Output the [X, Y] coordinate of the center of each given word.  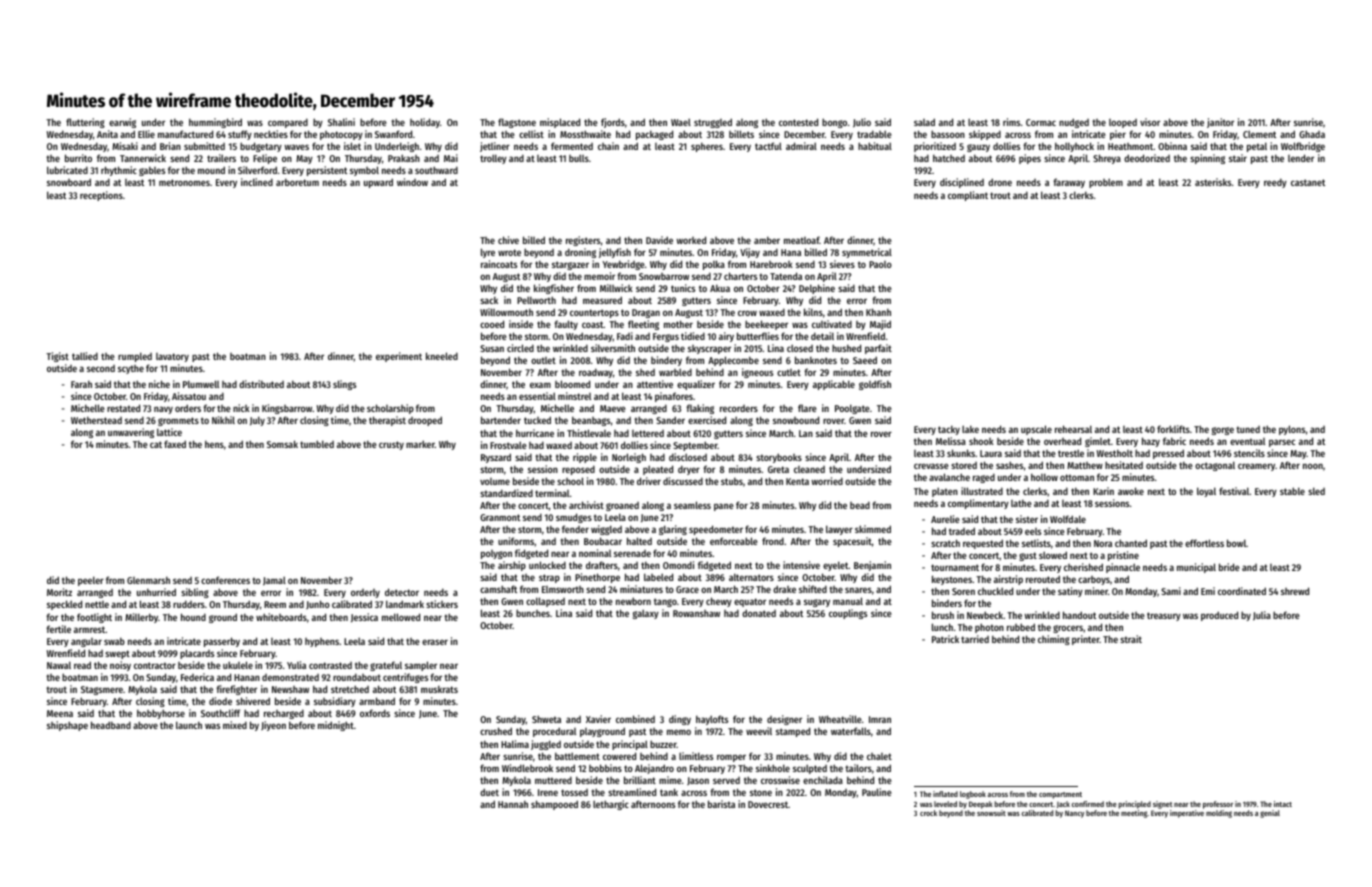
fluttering [85, 123]
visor [1150, 122]
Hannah [513, 804]
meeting [1134, 814]
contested [798, 122]
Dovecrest [768, 804]
